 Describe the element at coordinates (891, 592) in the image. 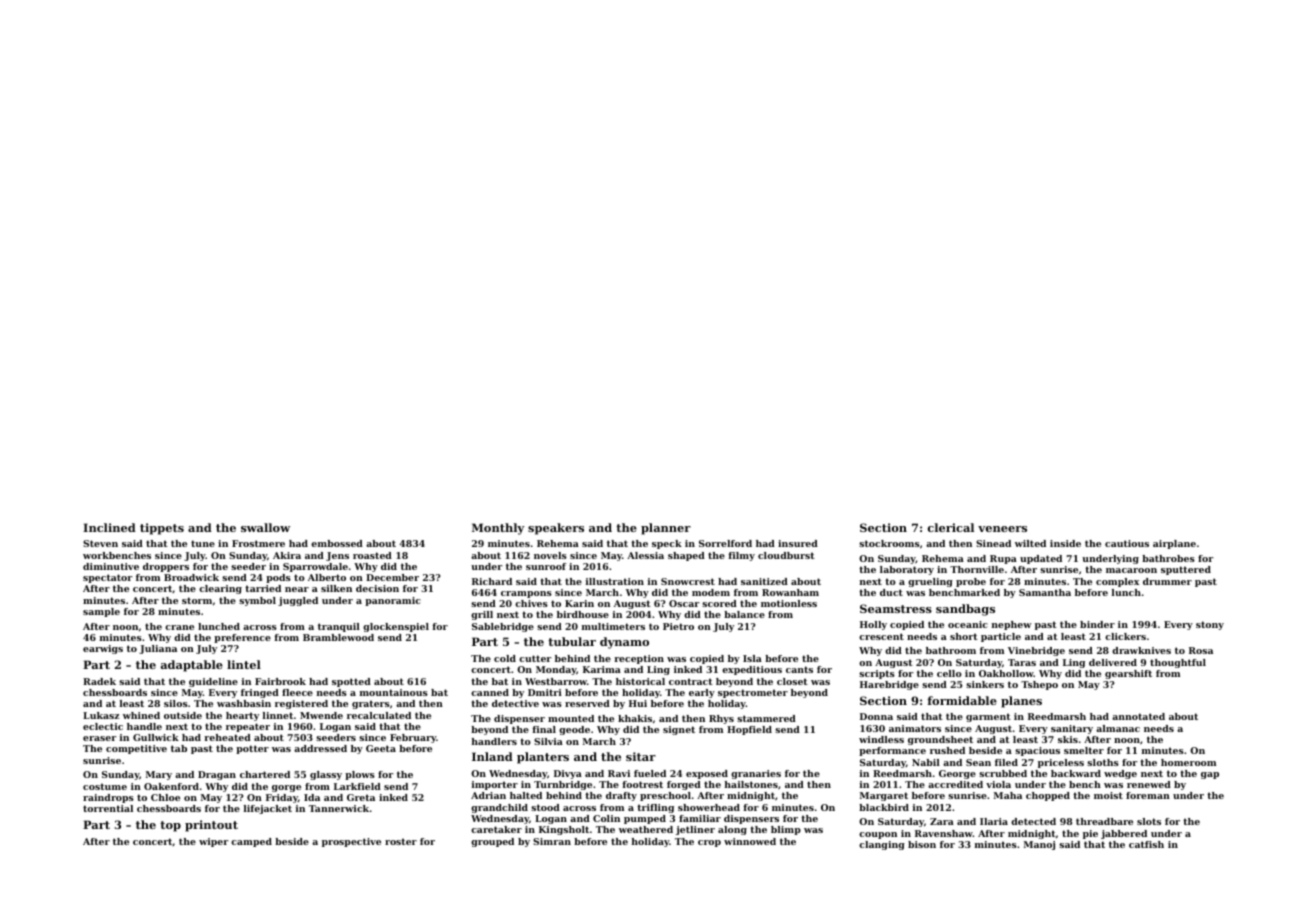

I see `duct` at that location.
